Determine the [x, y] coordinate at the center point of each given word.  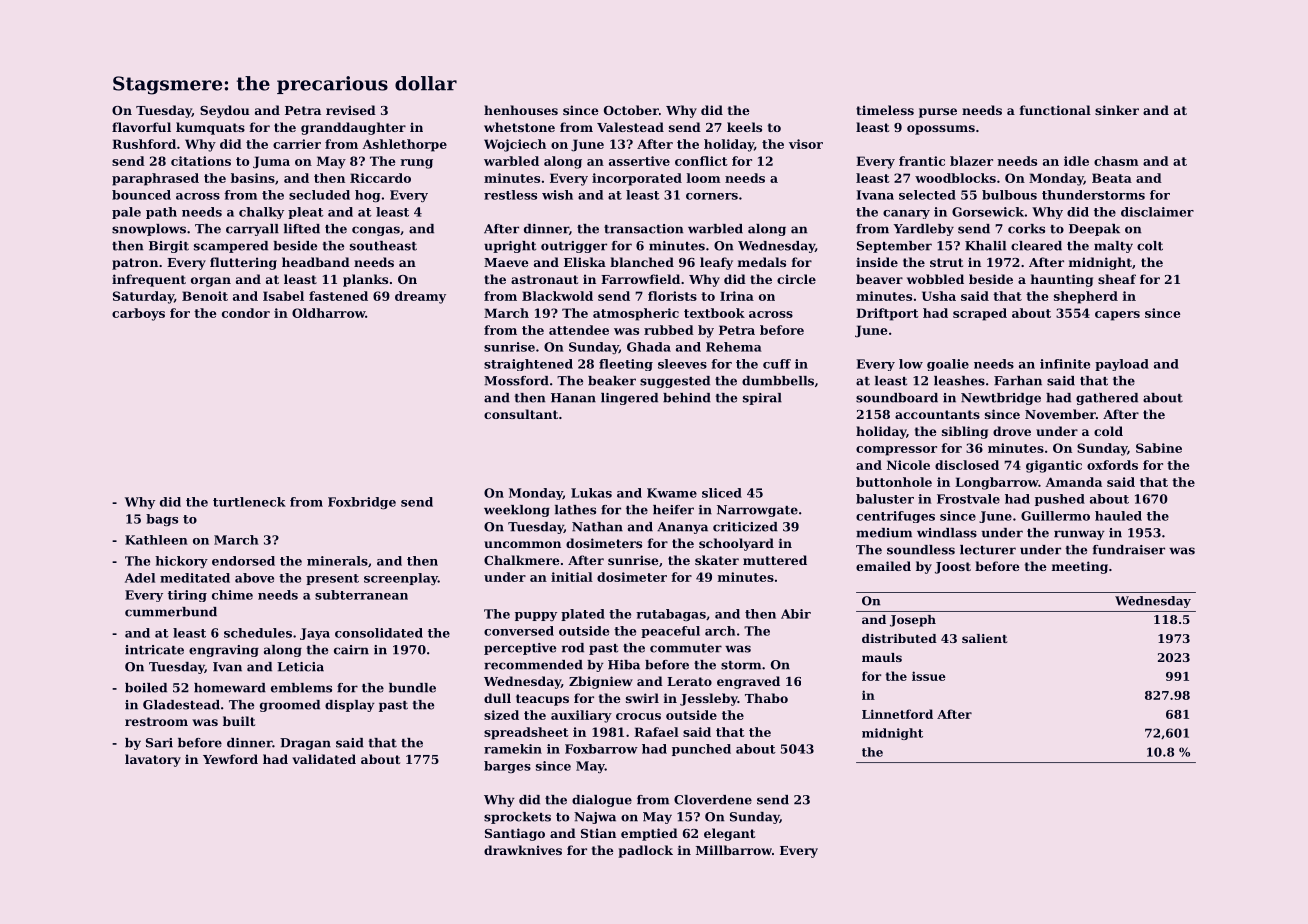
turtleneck [249, 502]
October [631, 110]
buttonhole [894, 482]
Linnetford [897, 714]
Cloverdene [713, 800]
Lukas [591, 493]
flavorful [141, 127]
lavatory [153, 760]
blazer [971, 161]
